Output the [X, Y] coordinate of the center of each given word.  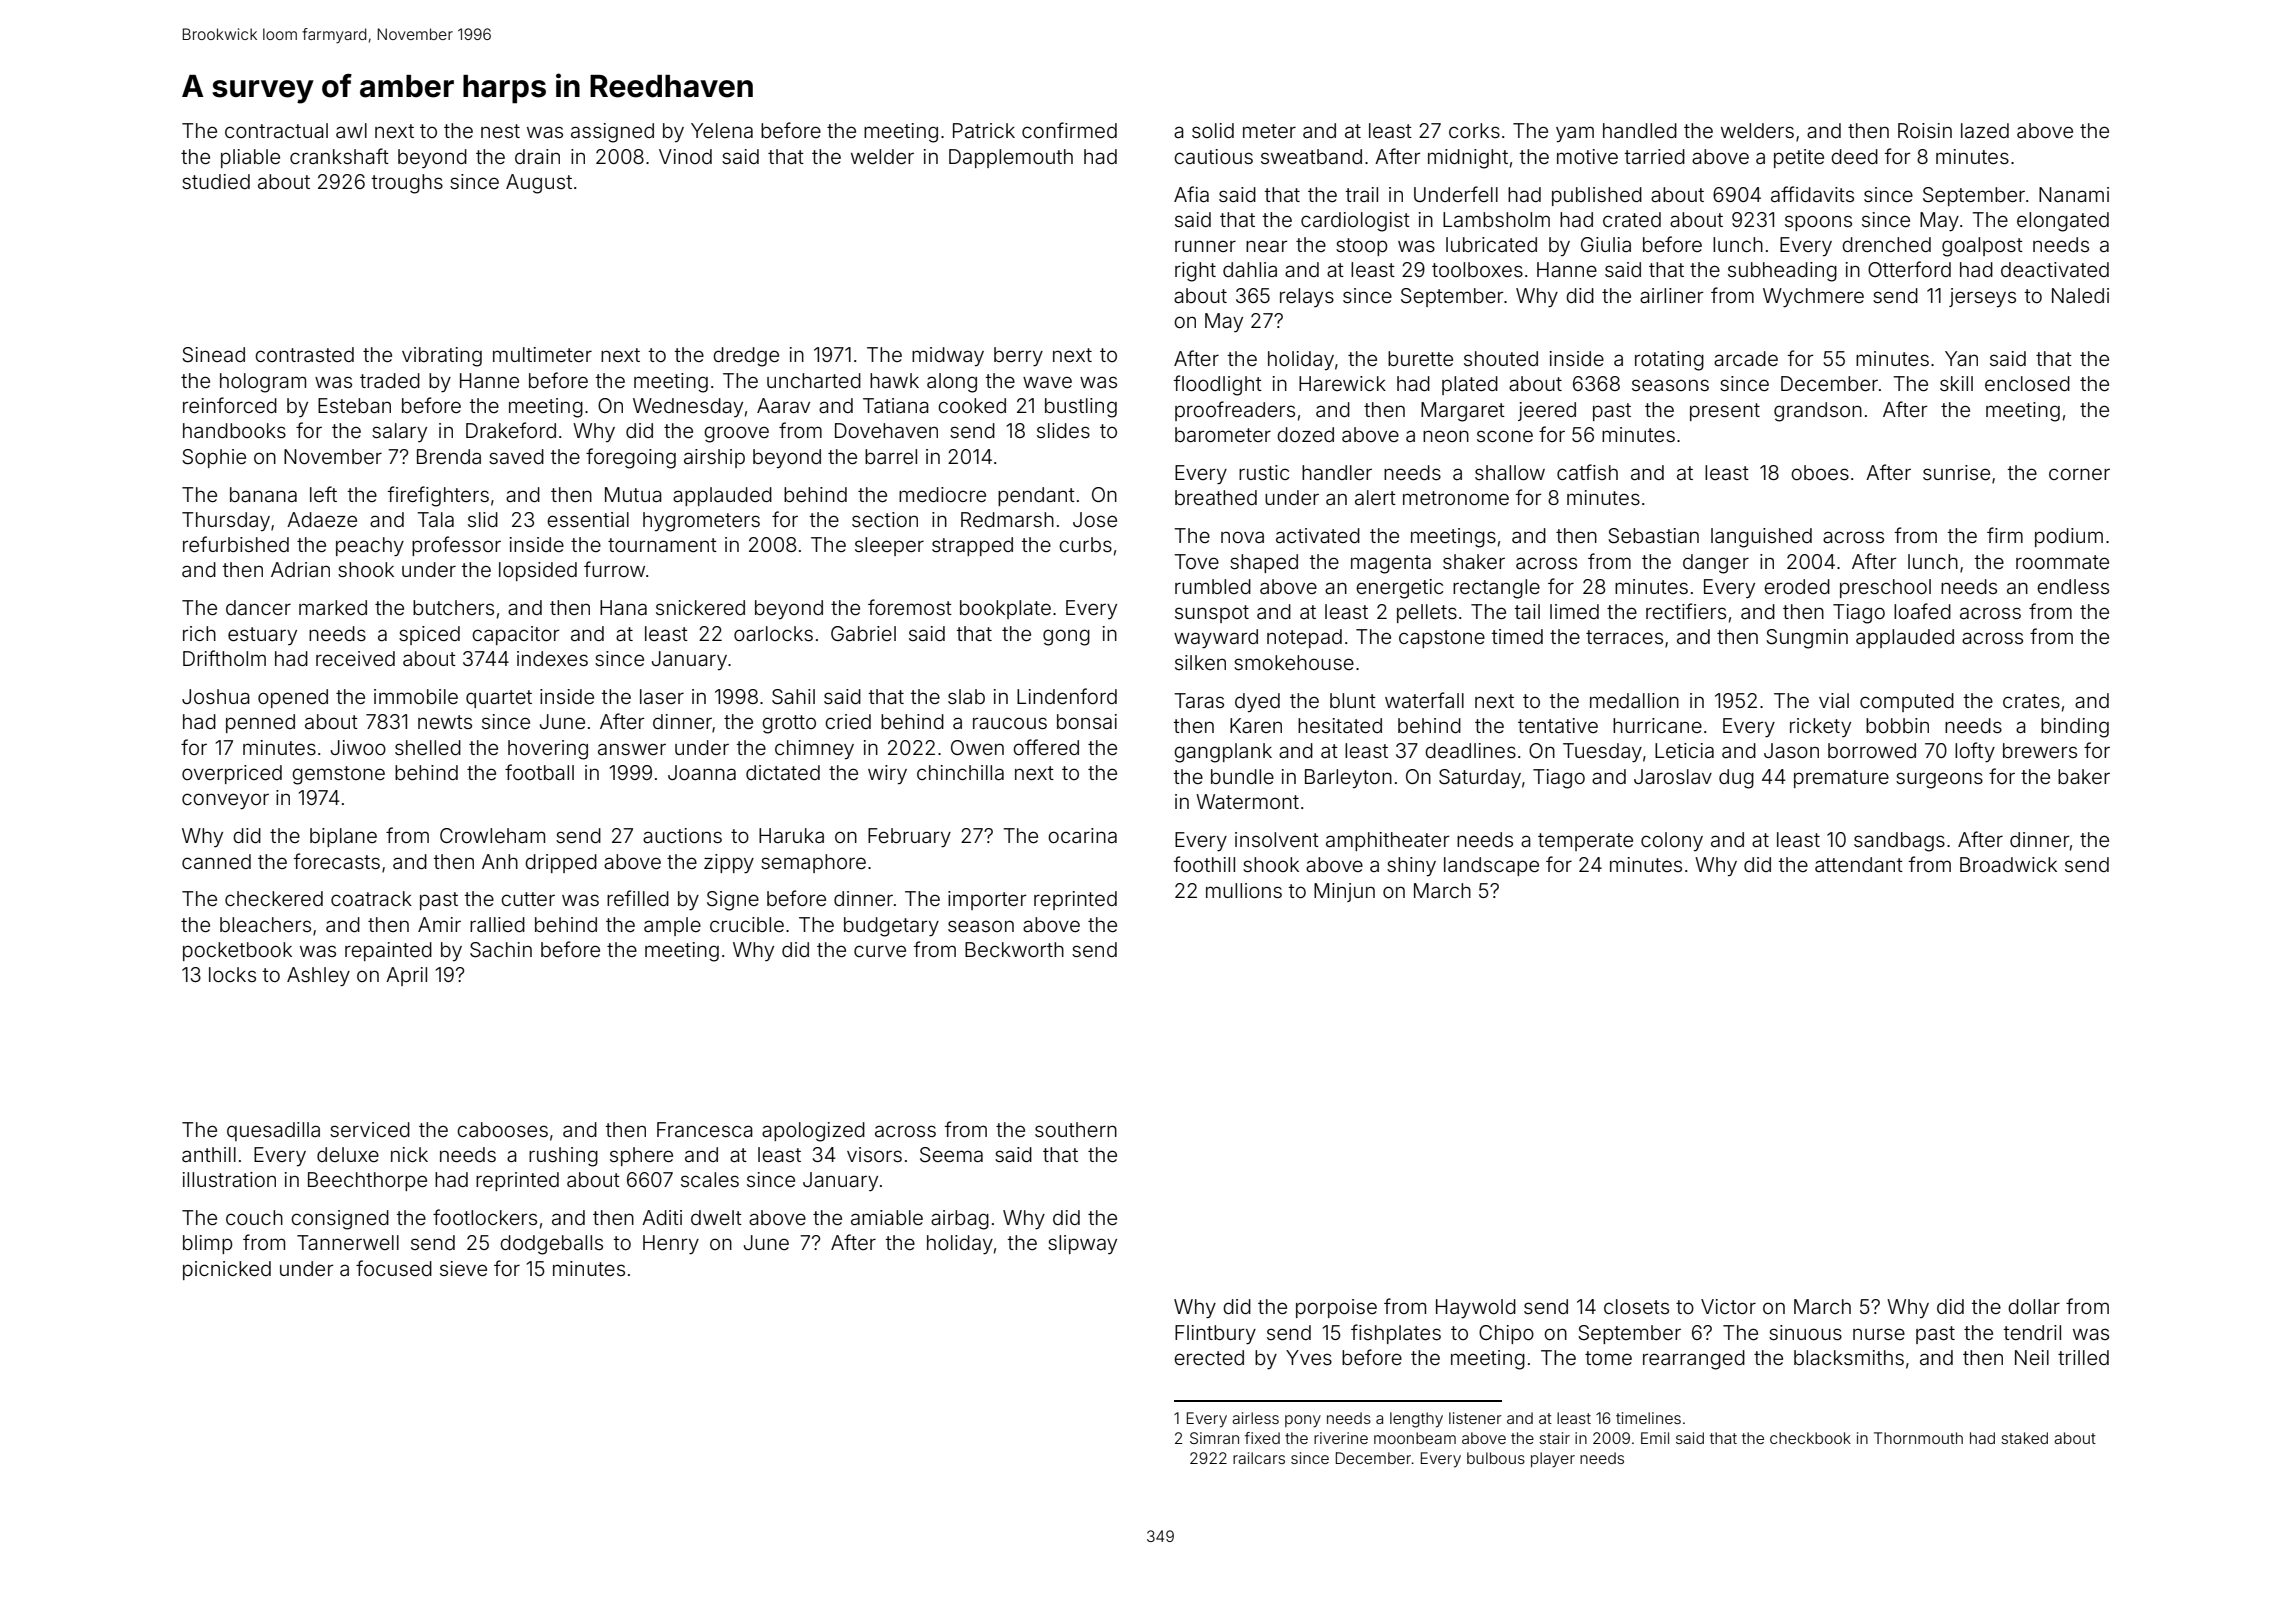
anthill [209, 1154]
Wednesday [688, 407]
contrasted [304, 354]
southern [1076, 1129]
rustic [1264, 472]
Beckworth [1014, 949]
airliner [1672, 295]
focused [394, 1268]
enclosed [2027, 383]
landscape [1491, 866]
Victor [1728, 1306]
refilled [638, 898]
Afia [1191, 194]
